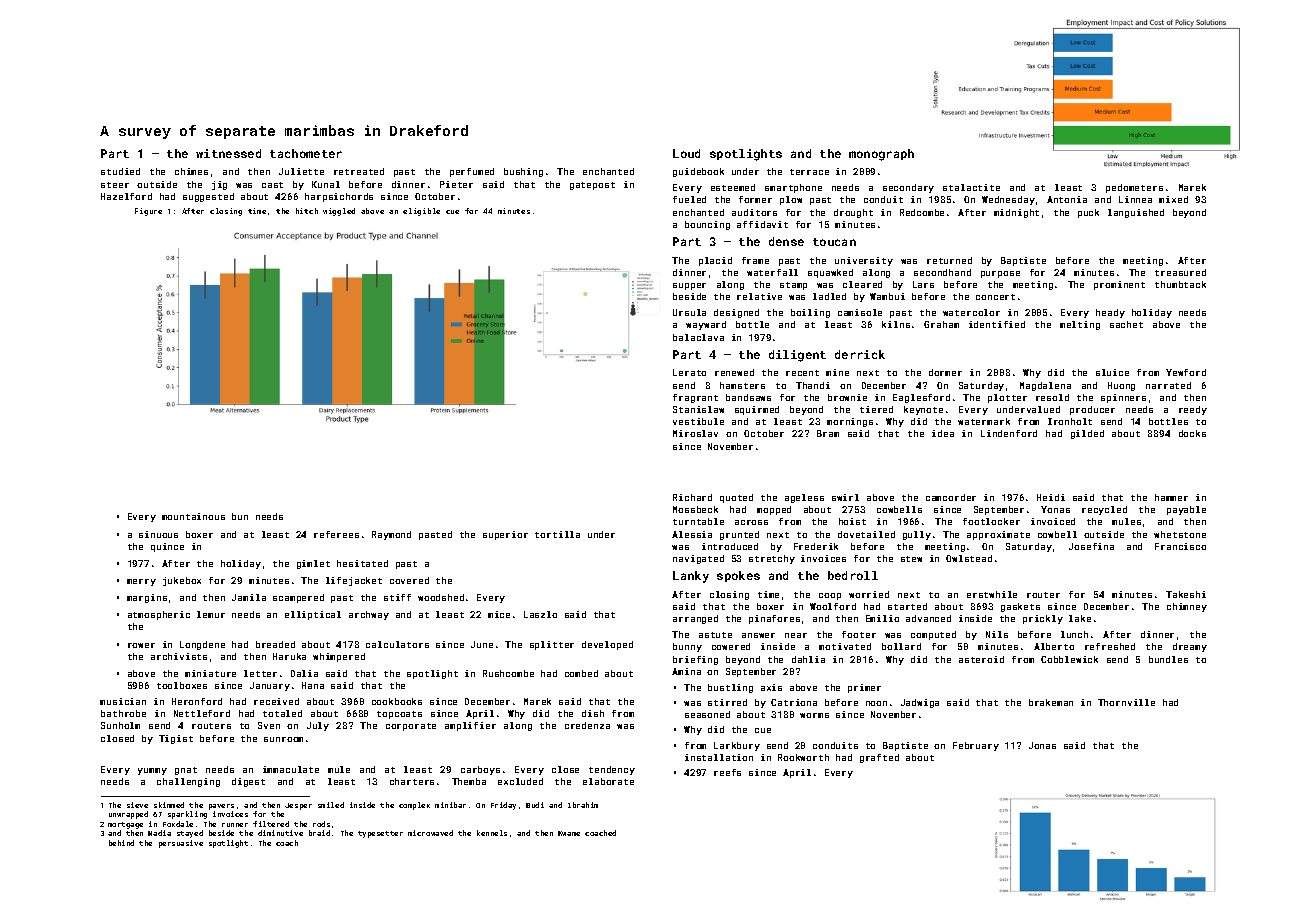 This image has height=924, width=1308. What do you see at coordinates (336, 534) in the image?
I see `referees` at bounding box center [336, 534].
